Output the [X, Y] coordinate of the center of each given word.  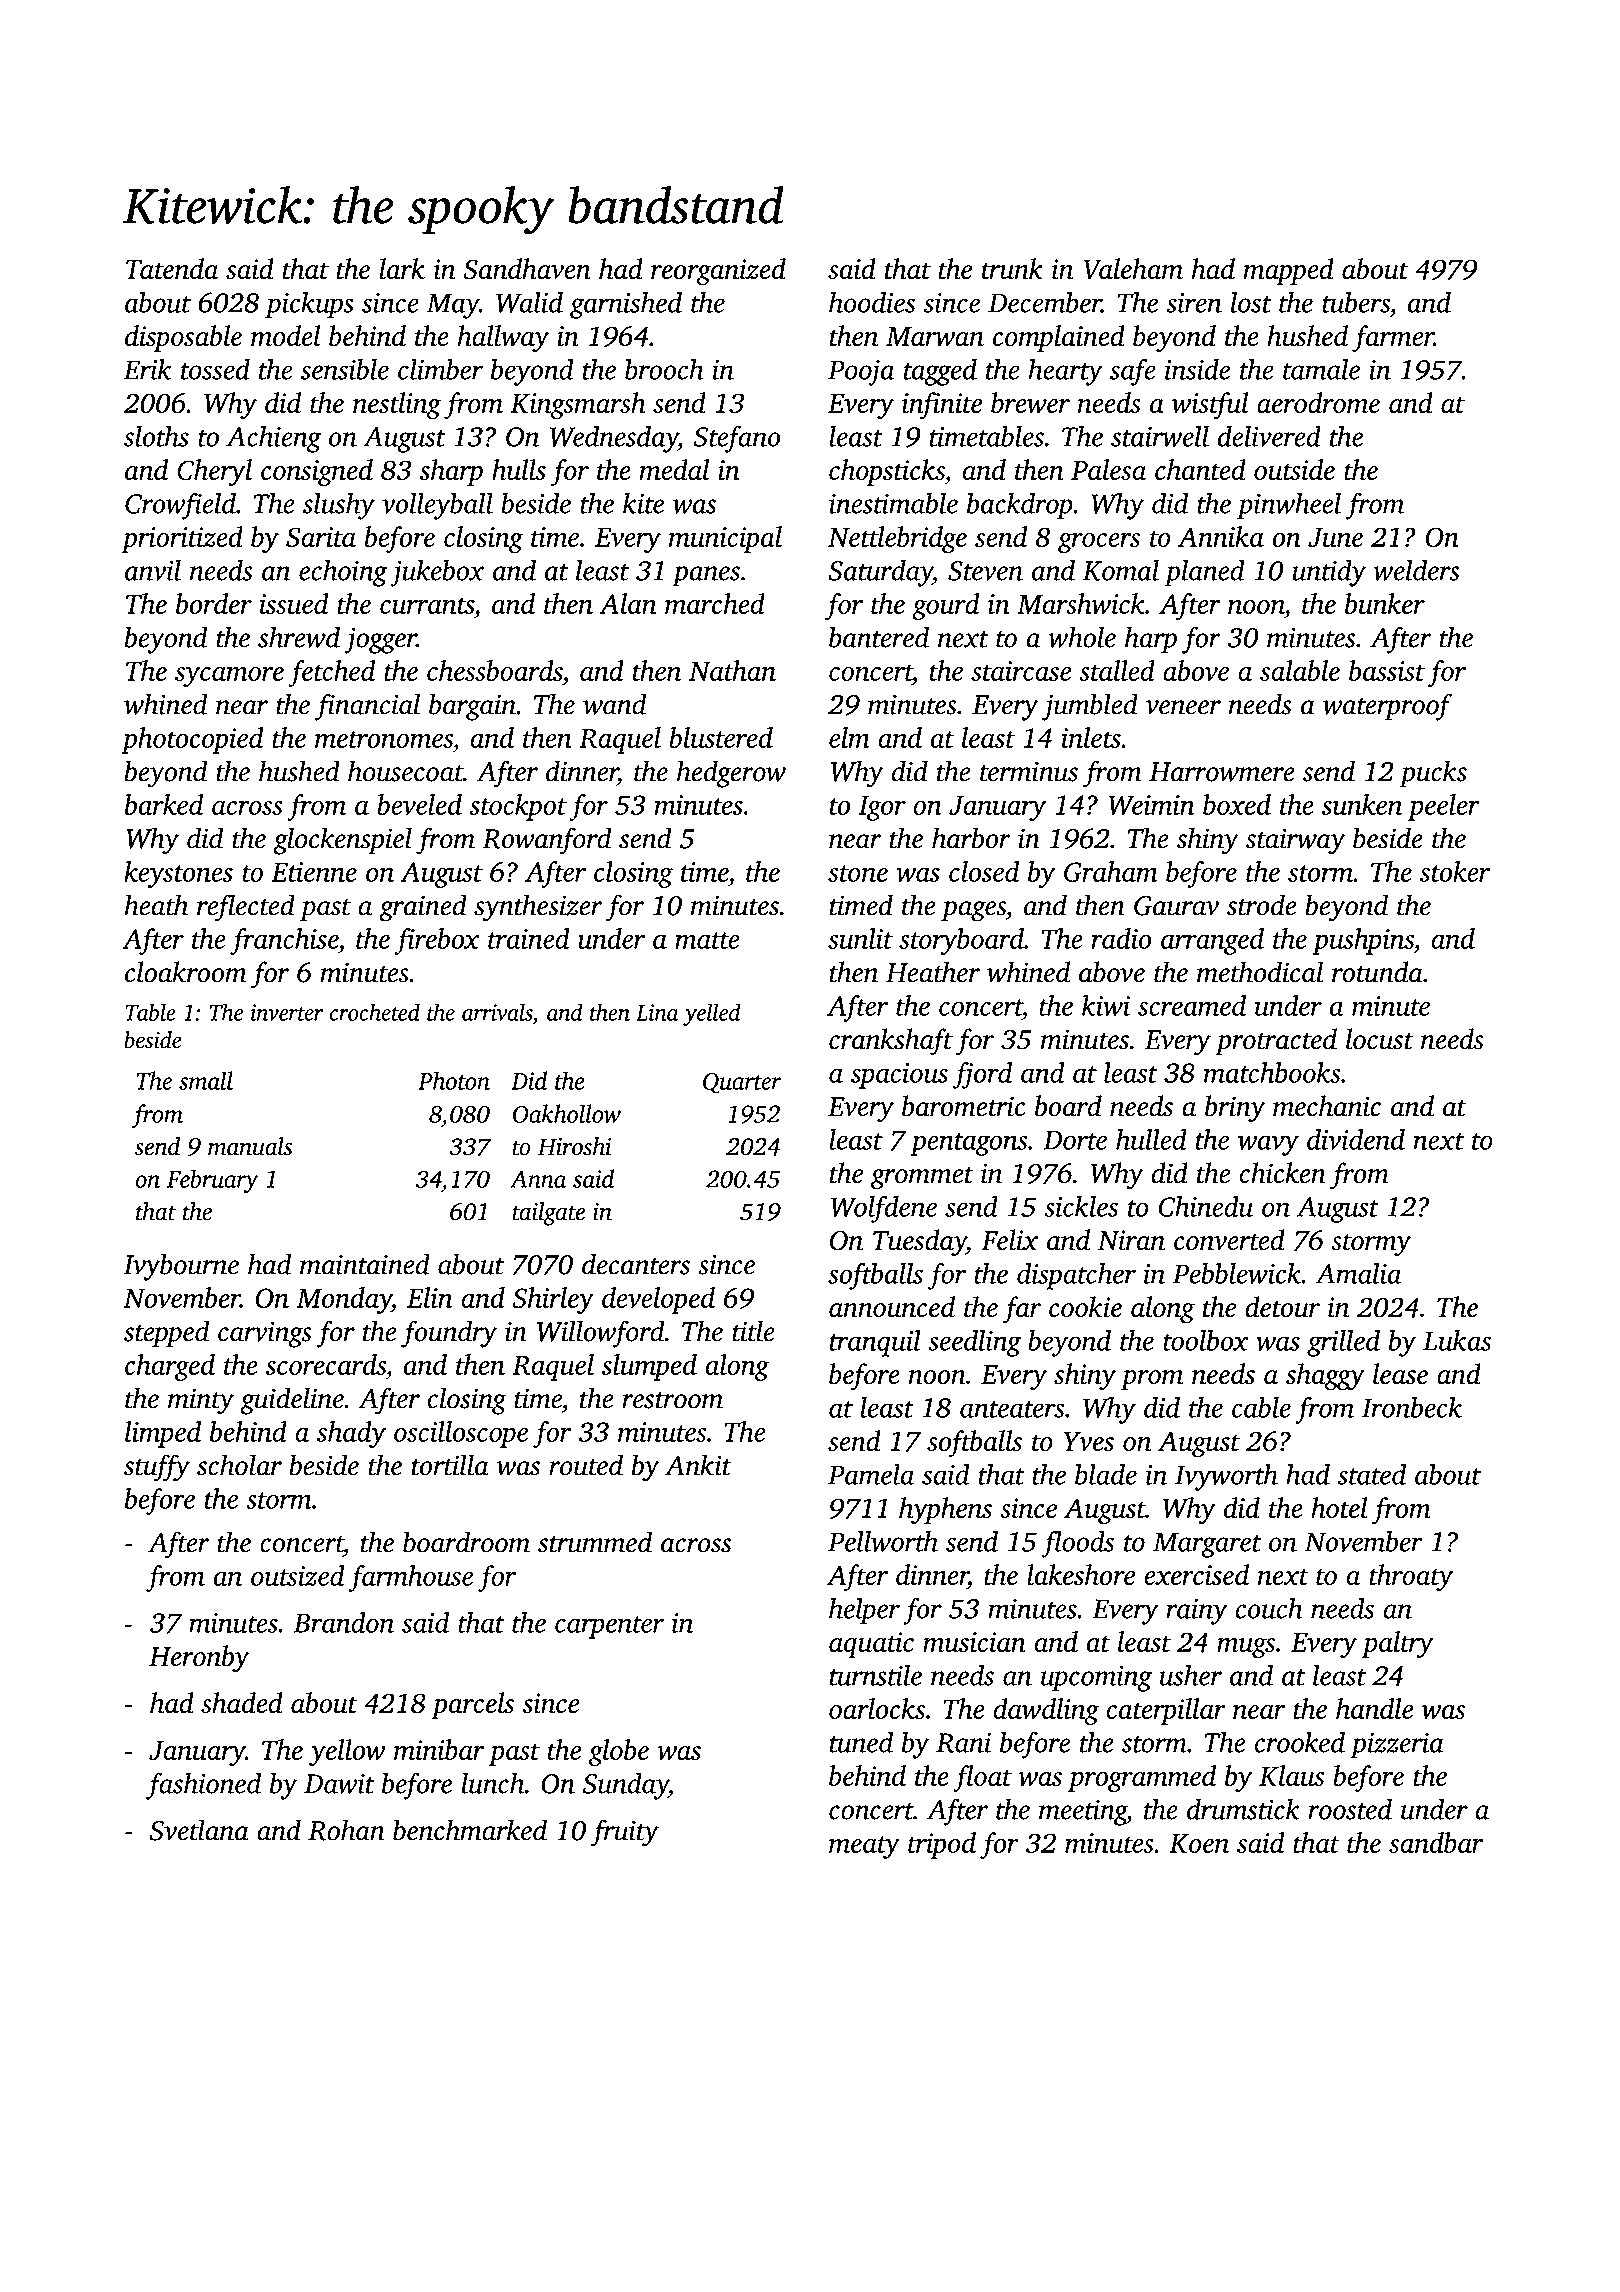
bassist [1387, 670]
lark [402, 268]
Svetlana [199, 1830]
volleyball [437, 506]
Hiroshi [575, 1146]
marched [715, 603]
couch [1269, 1608]
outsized [298, 1575]
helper [864, 1611]
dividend [1356, 1139]
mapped [1288, 271]
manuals [250, 1146]
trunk [1012, 268]
